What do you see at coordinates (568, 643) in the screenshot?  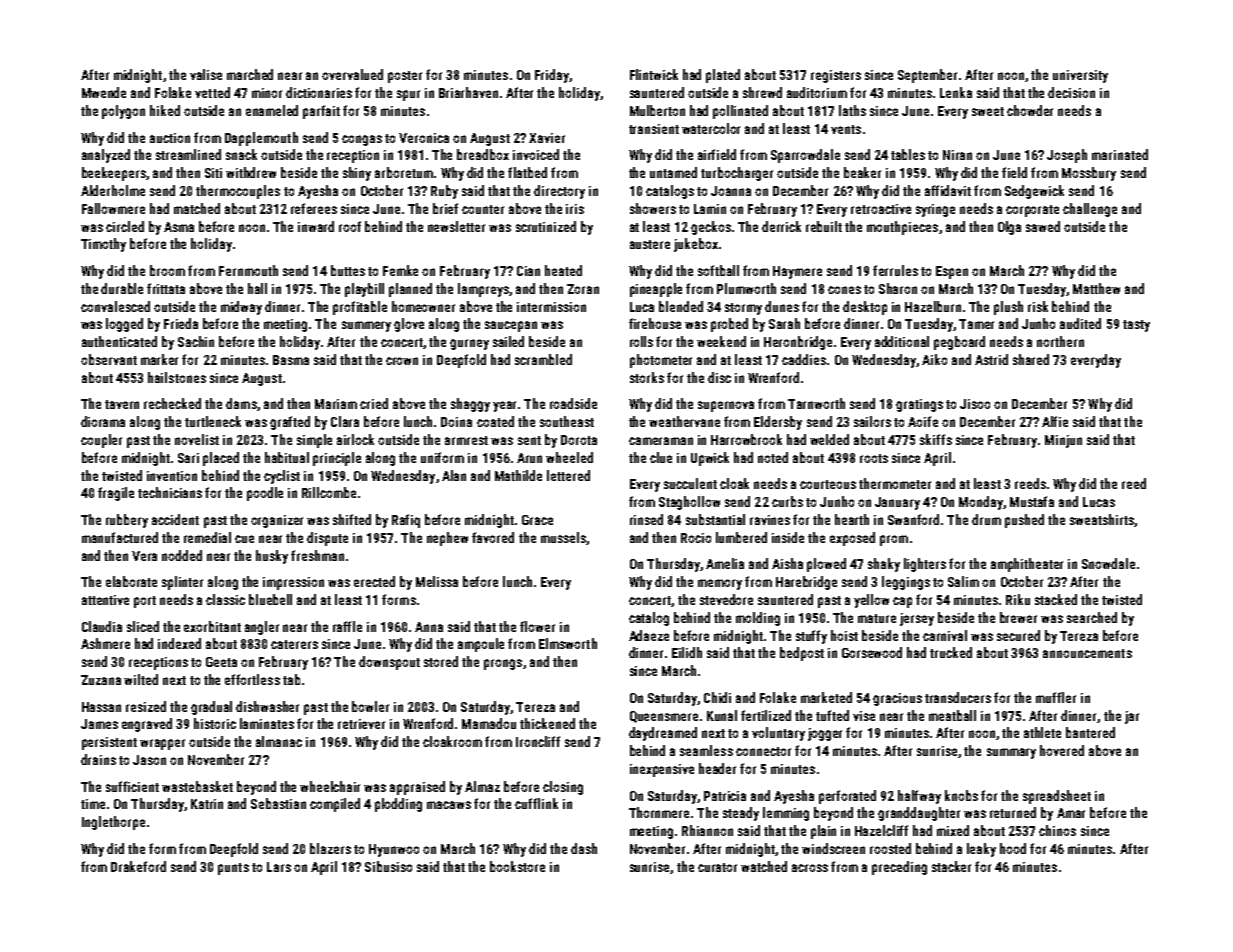 I see `Elmsworth` at bounding box center [568, 643].
